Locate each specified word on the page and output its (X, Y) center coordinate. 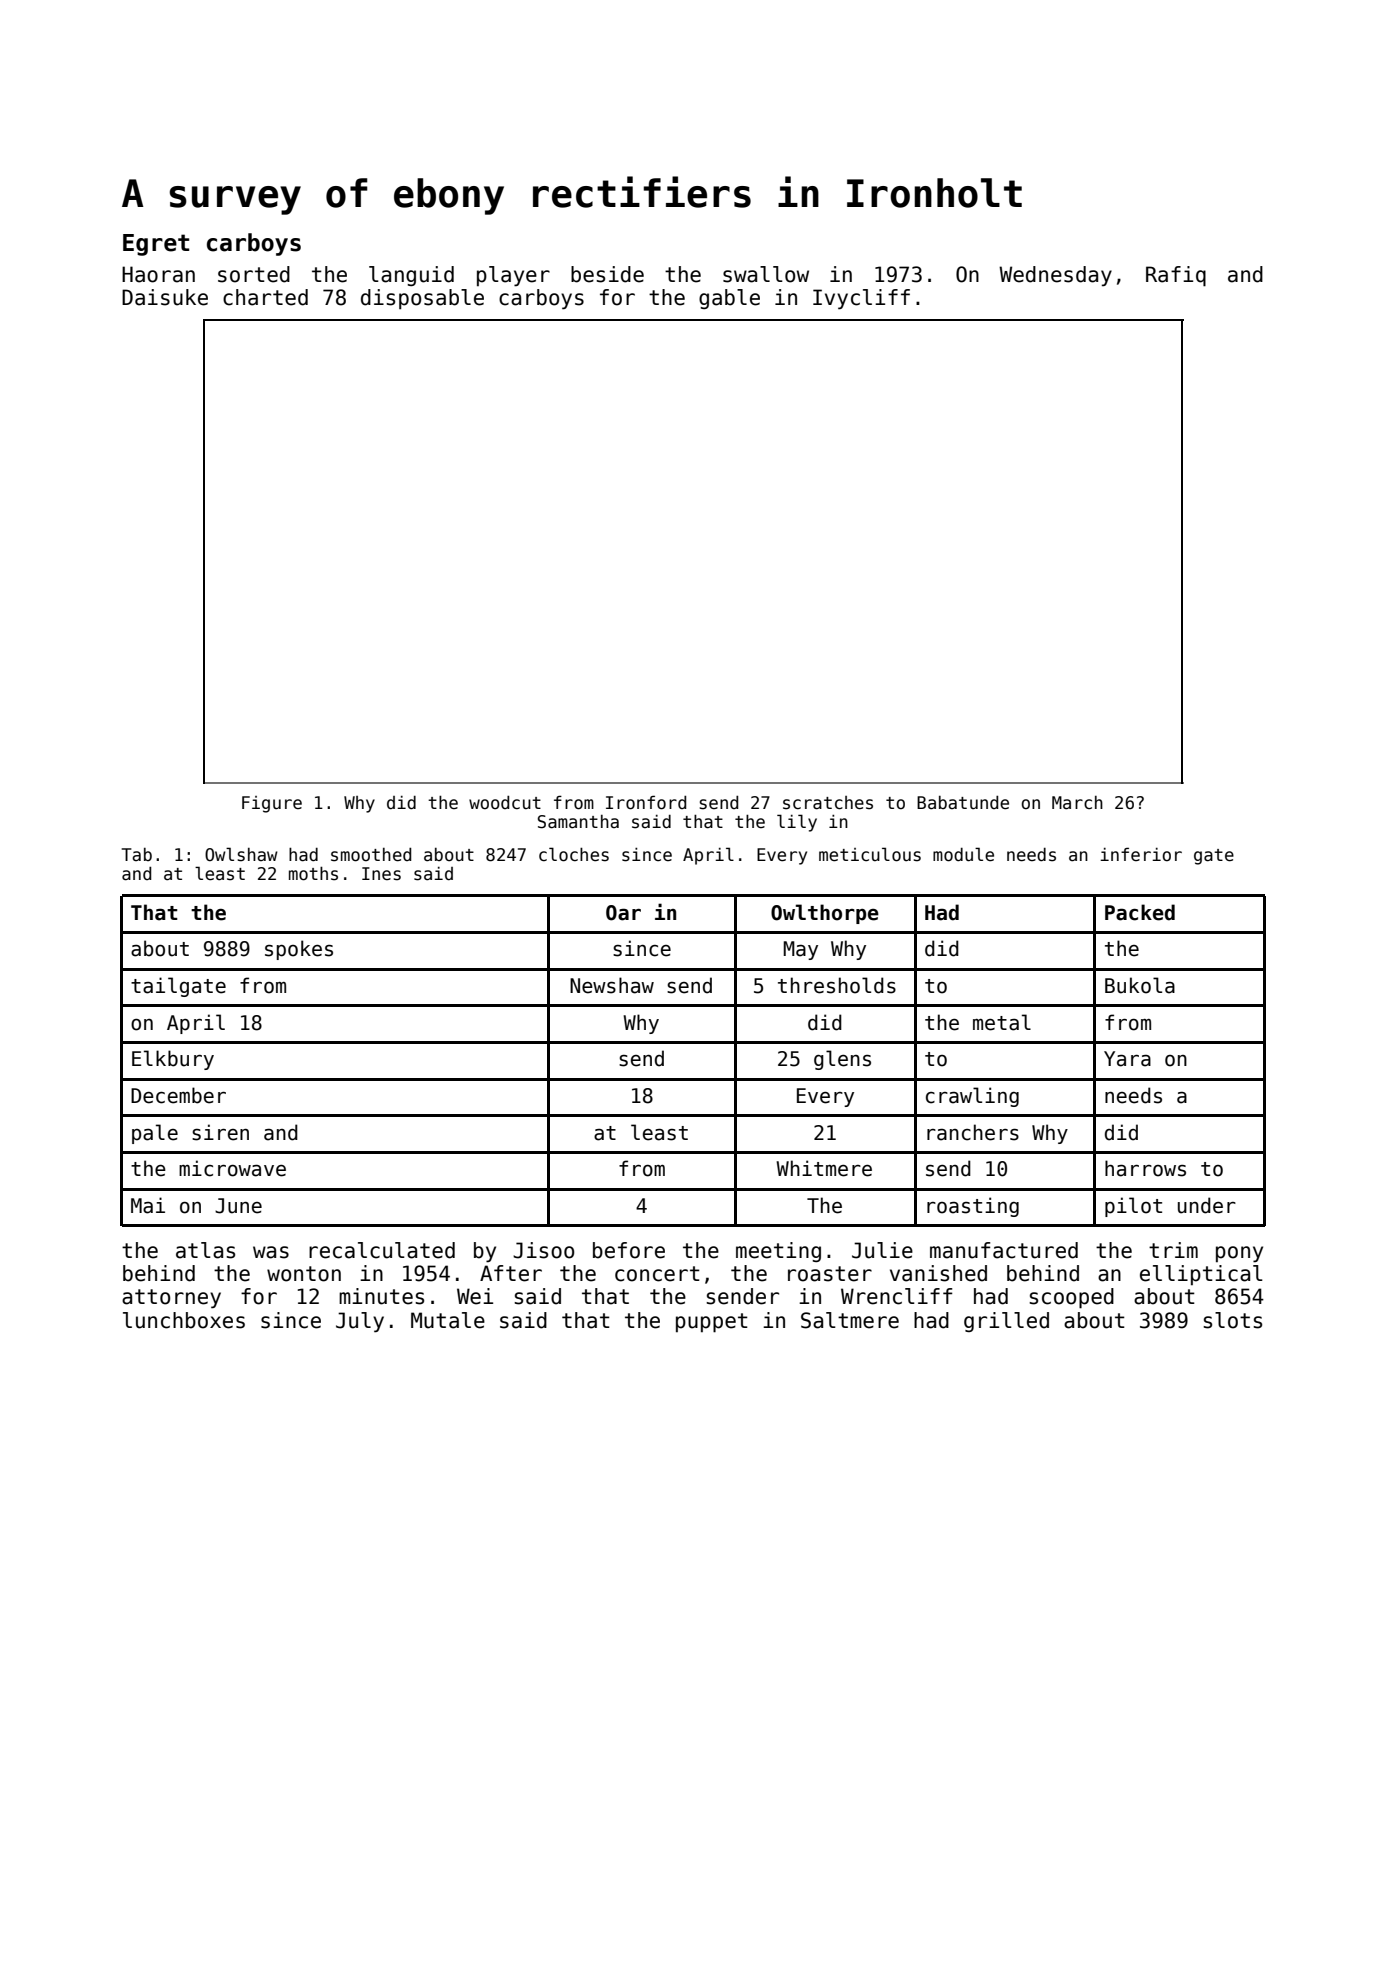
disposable (422, 299)
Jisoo (543, 1250)
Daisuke (165, 297)
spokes (299, 950)
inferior (1141, 854)
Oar (623, 913)
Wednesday (1055, 276)
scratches (828, 803)
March (1077, 803)
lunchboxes (184, 1320)
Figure (272, 804)
